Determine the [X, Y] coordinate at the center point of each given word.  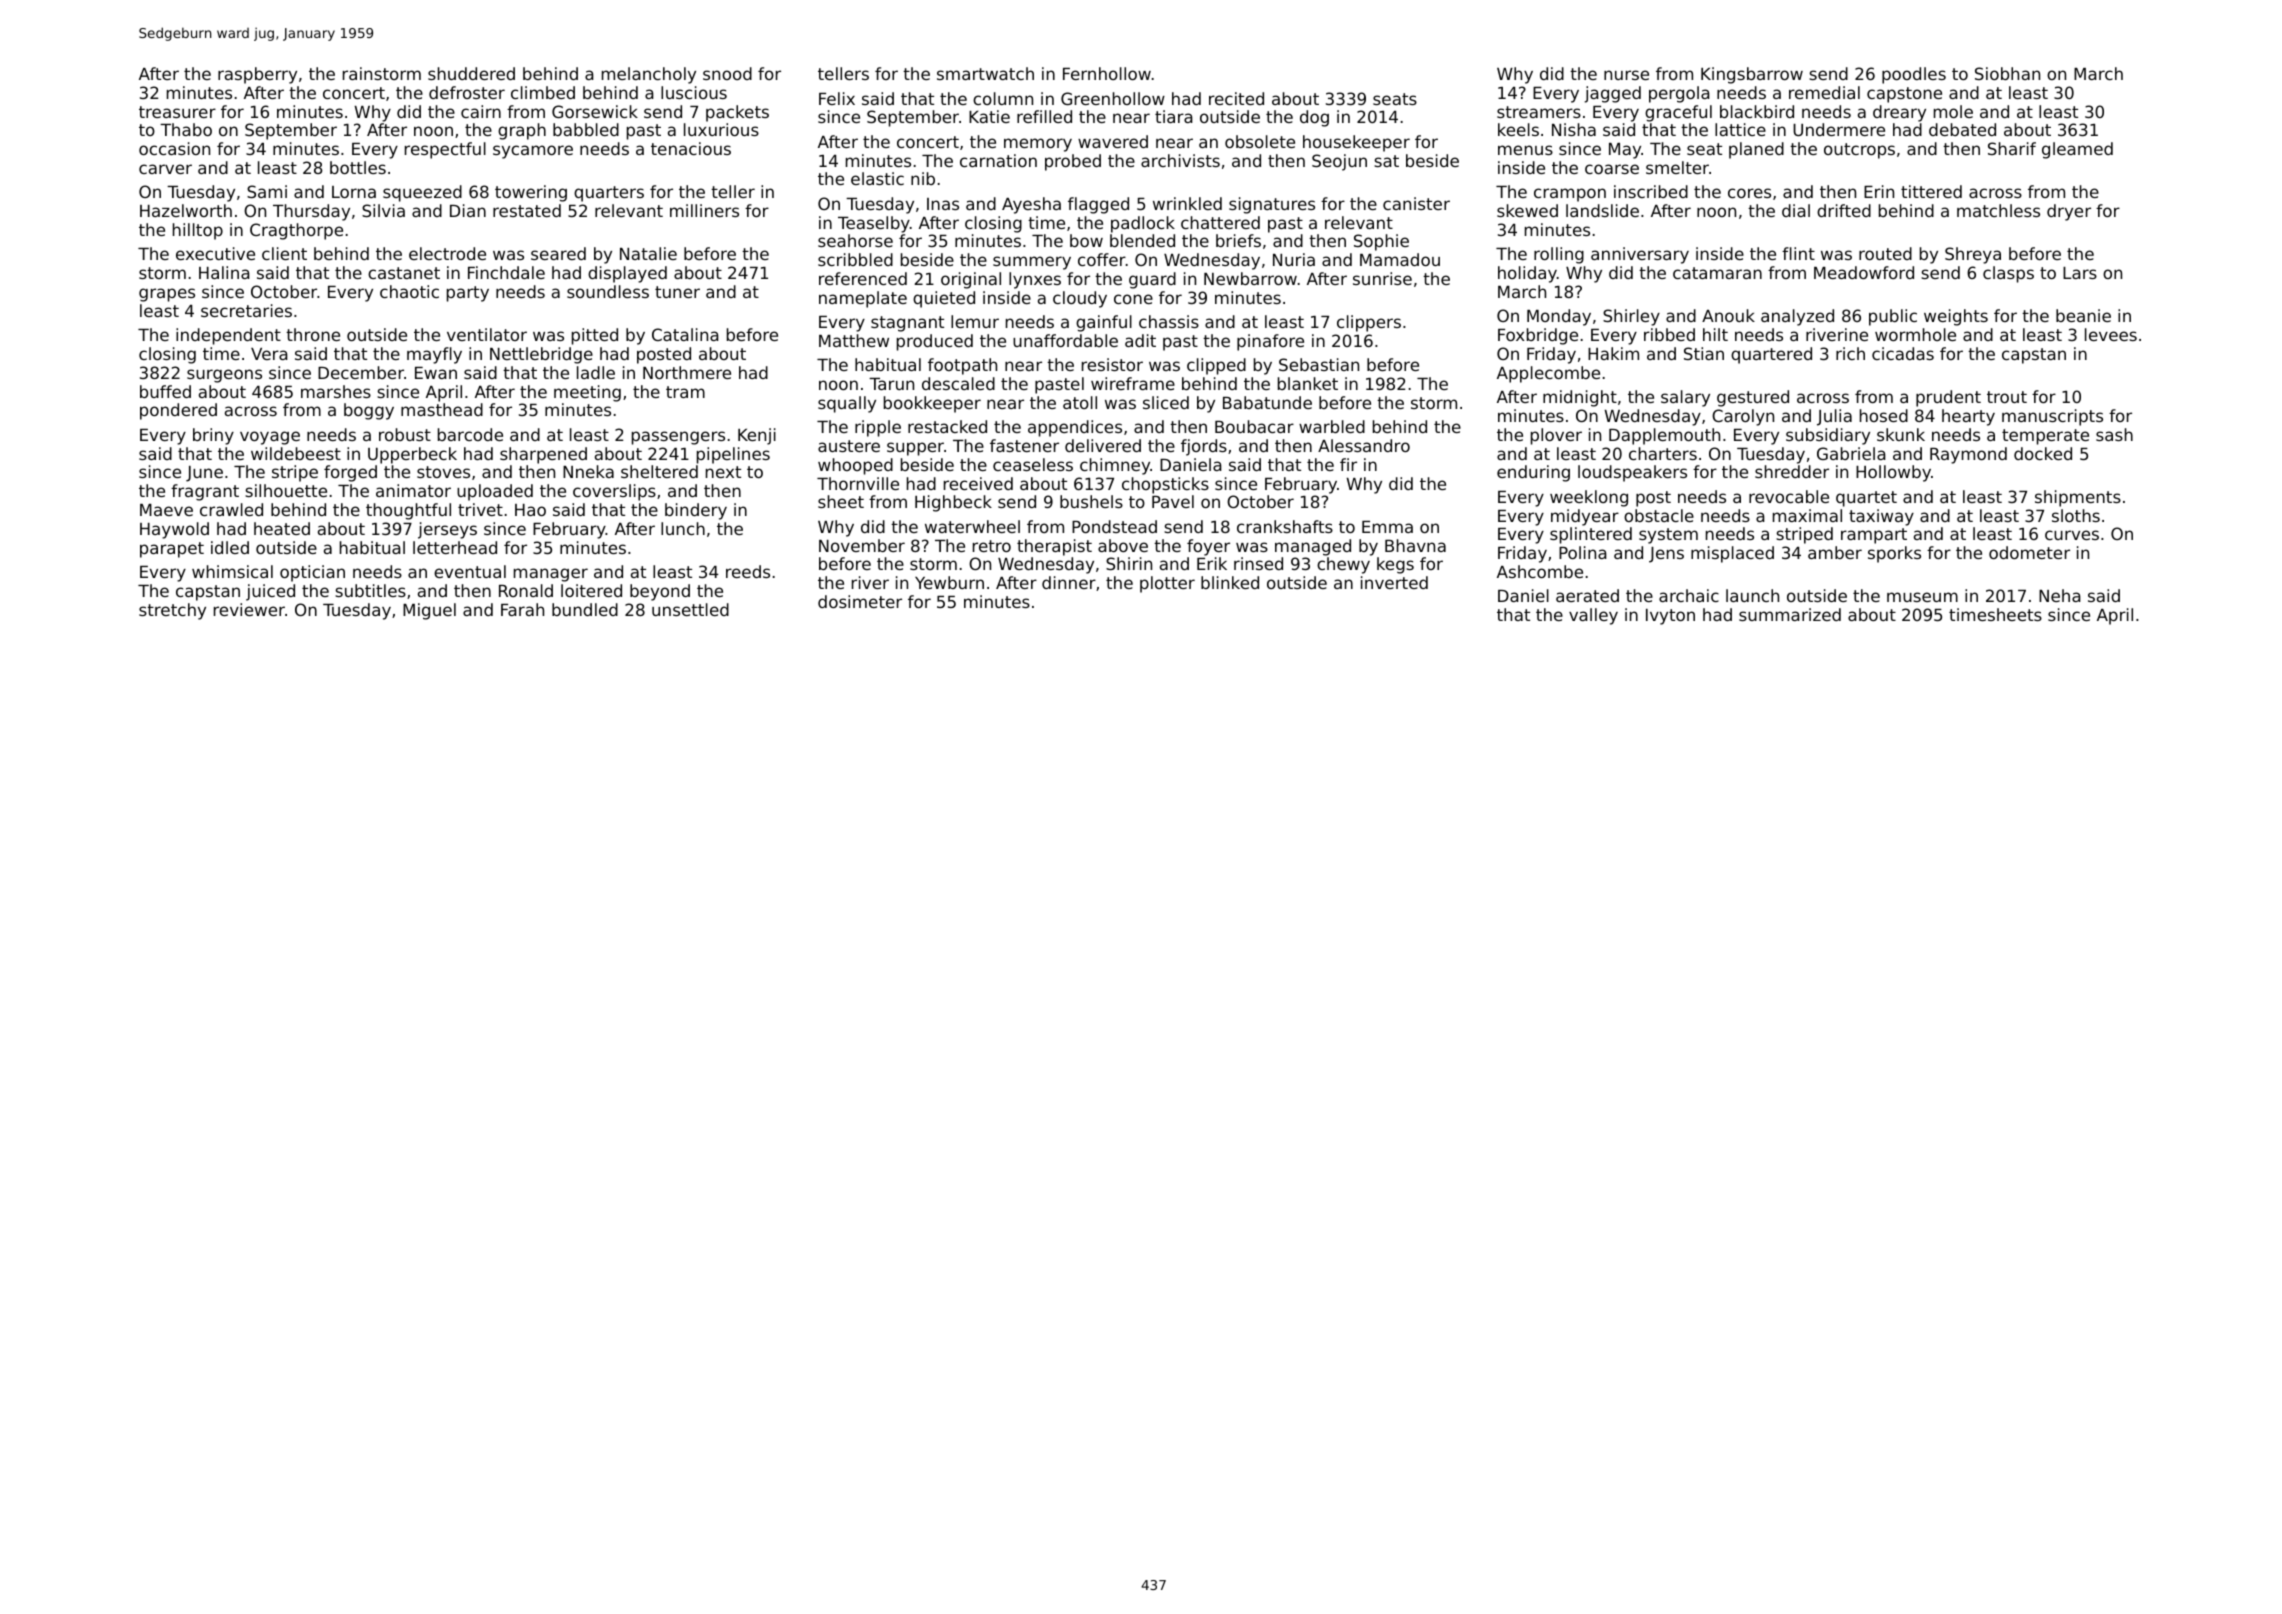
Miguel [429, 611]
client [284, 253]
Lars [2080, 273]
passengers [678, 438]
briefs [1238, 240]
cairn [481, 111]
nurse [1626, 75]
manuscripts [2052, 417]
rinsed [1258, 563]
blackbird [1757, 111]
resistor [1112, 364]
